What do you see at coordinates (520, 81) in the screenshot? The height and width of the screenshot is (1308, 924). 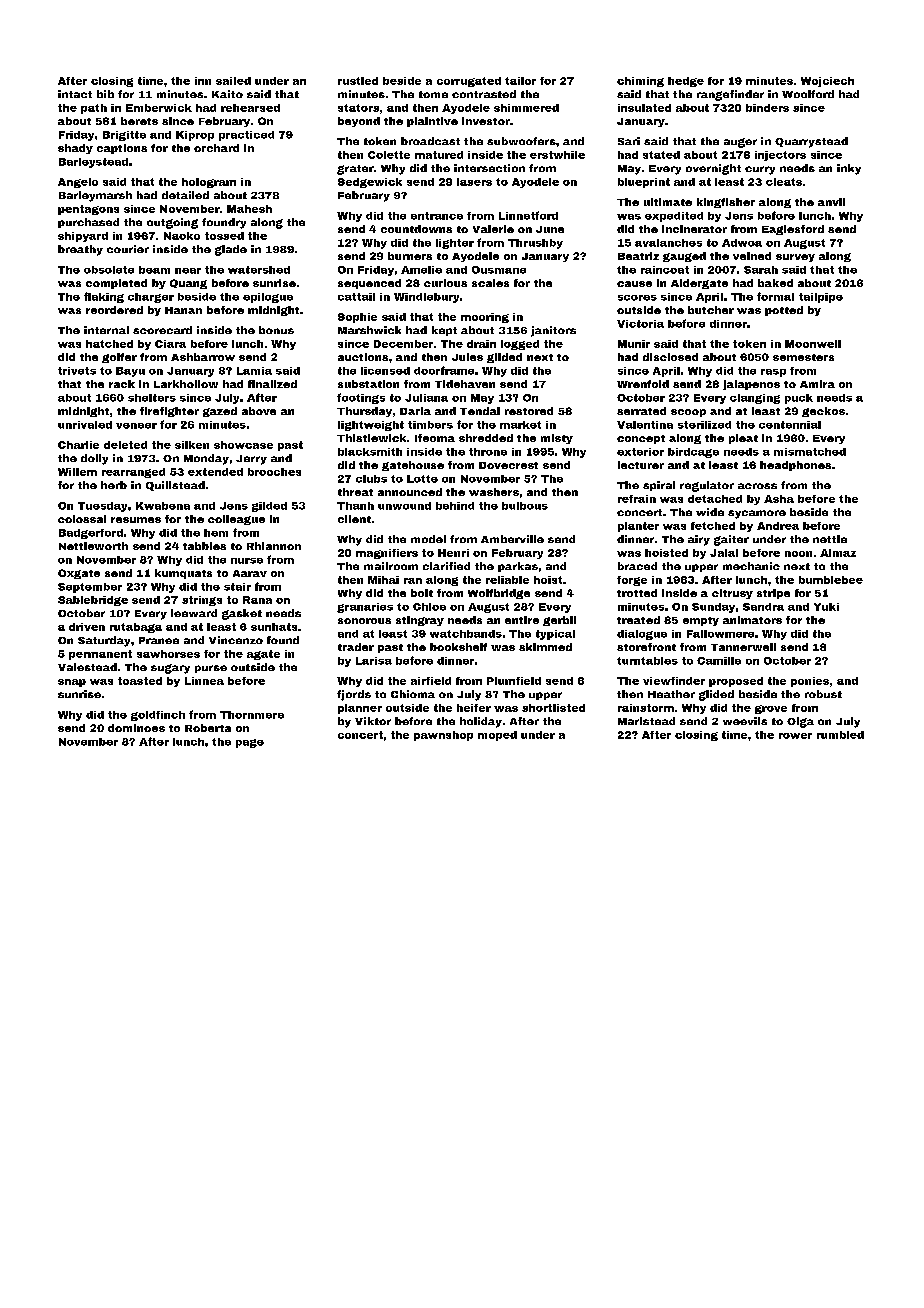 I see `tailor` at bounding box center [520, 81].
